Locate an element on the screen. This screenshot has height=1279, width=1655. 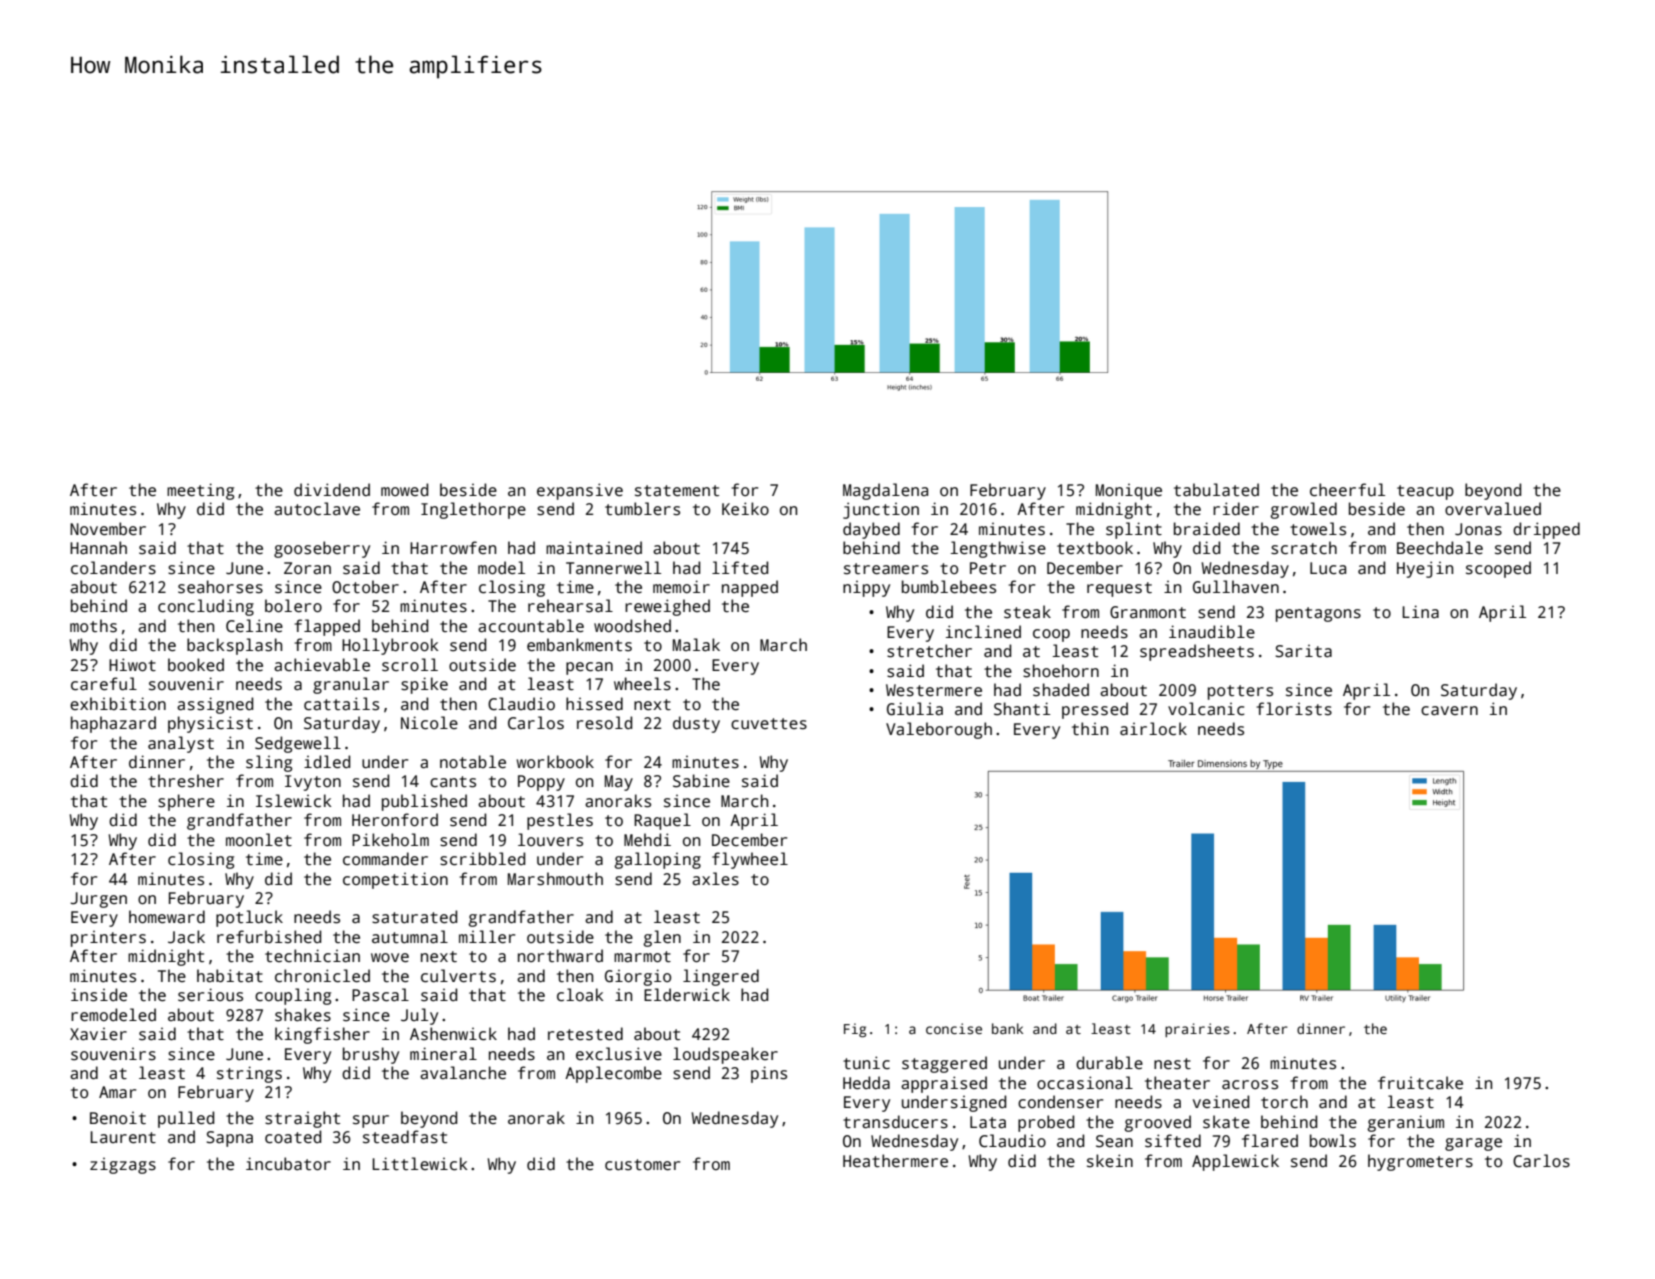
Giulia is located at coordinates (915, 709).
